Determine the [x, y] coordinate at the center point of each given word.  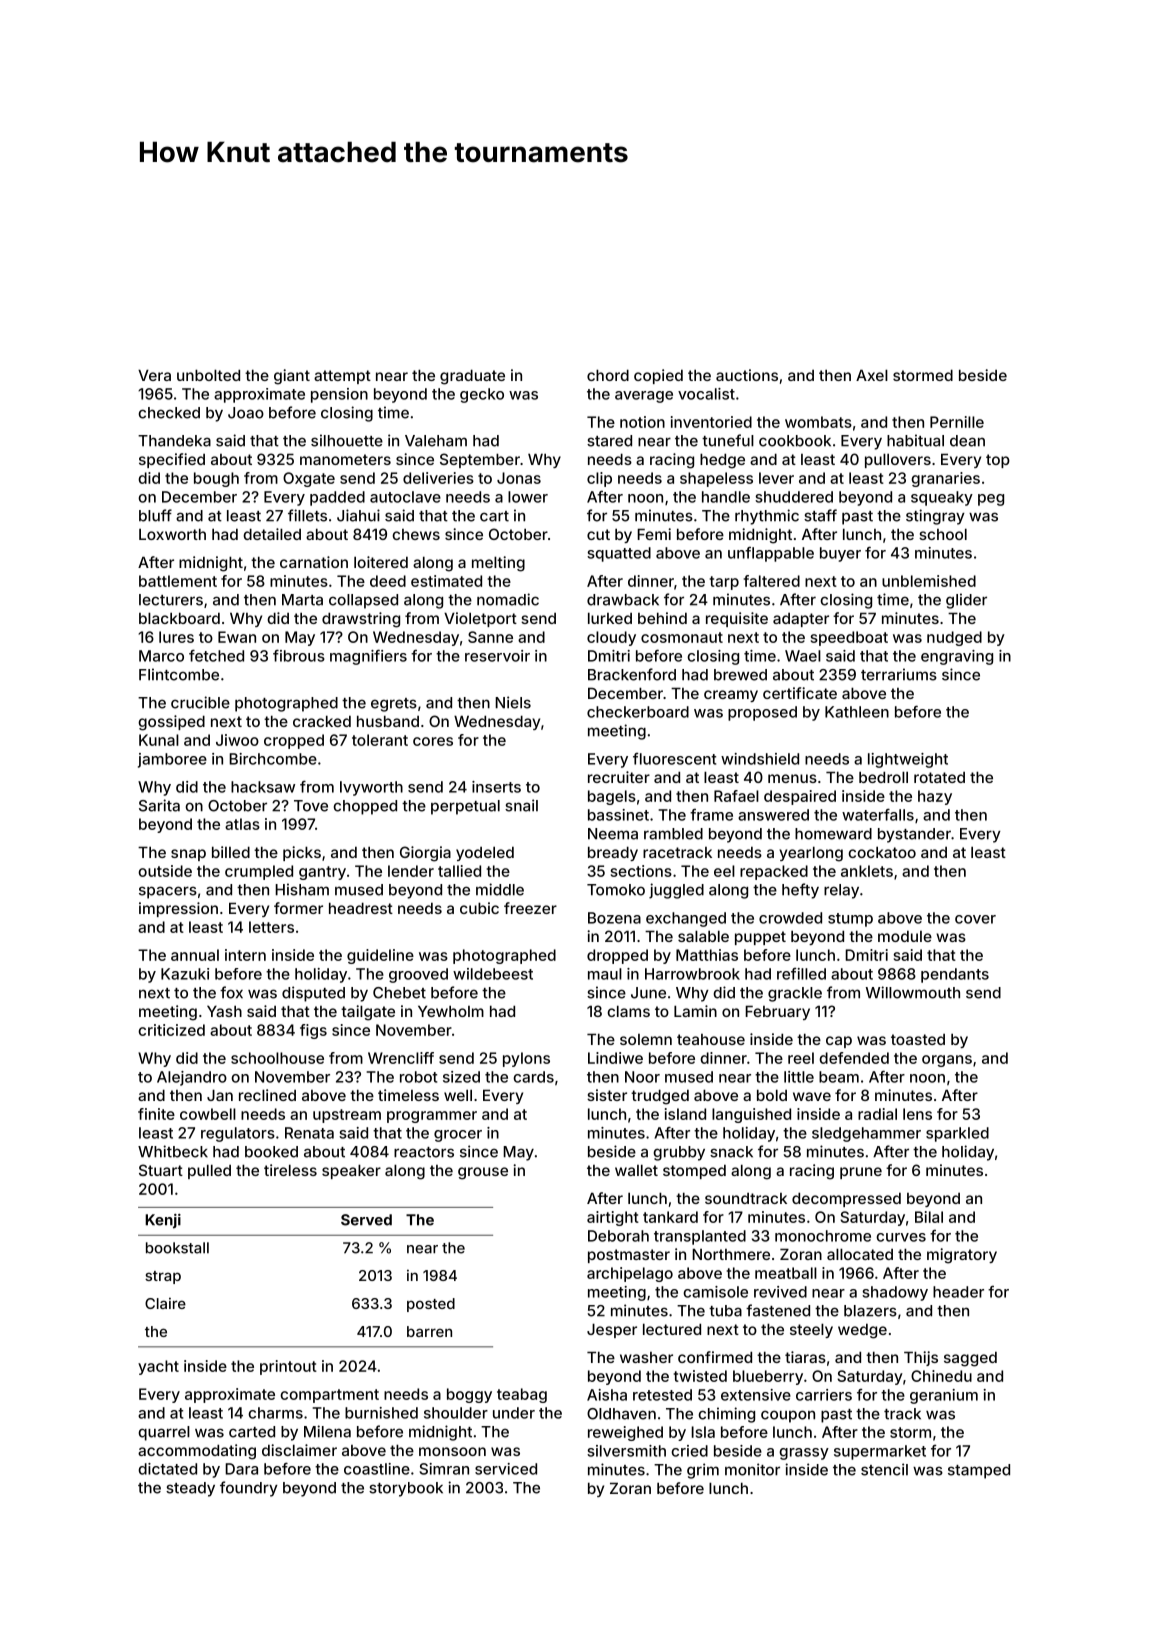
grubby [679, 1153]
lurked [610, 618]
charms [275, 1413]
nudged [954, 638]
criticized [171, 1030]
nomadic [508, 599]
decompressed [846, 1199]
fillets [307, 515]
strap [163, 1277]
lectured [672, 1329]
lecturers [171, 600]
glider [966, 601]
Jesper [612, 1330]
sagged [970, 1359]
